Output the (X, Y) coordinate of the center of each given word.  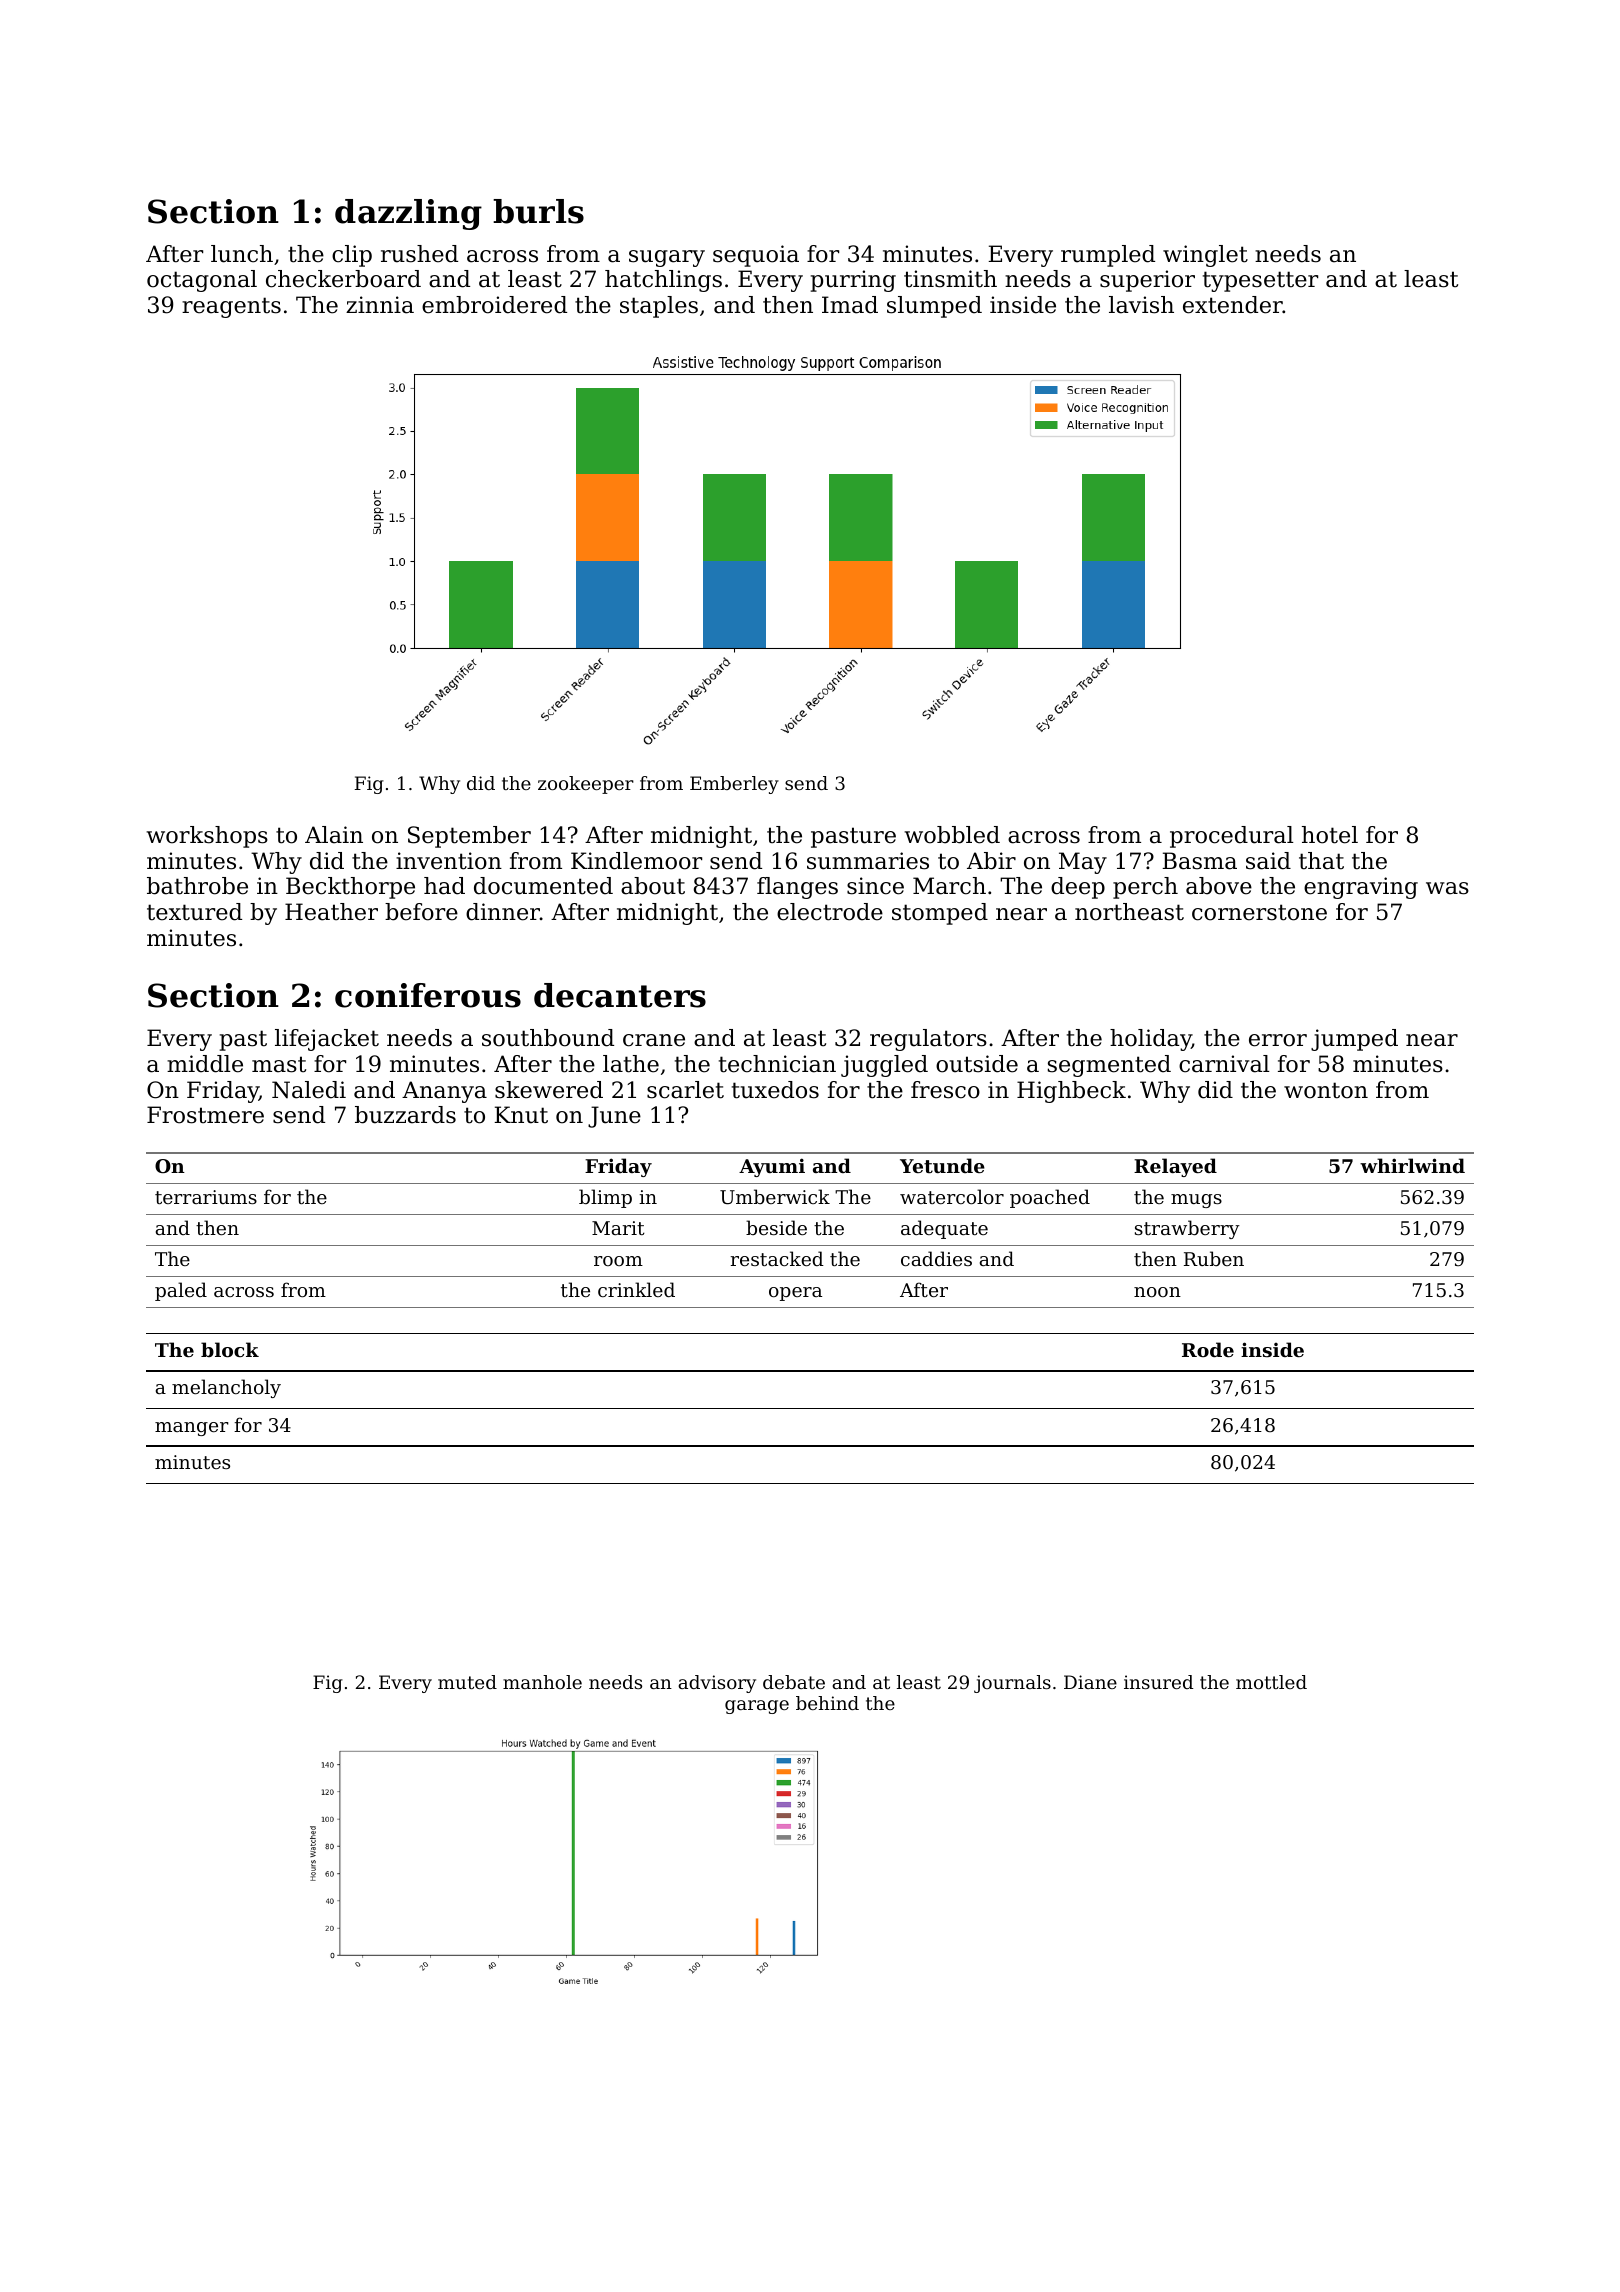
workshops (207, 837)
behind (827, 1703)
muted (467, 1682)
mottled (1271, 1682)
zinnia (380, 305)
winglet (1205, 256)
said (1268, 861)
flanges (797, 888)
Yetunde (942, 1166)
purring (853, 281)
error (1278, 1040)
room (618, 1261)
